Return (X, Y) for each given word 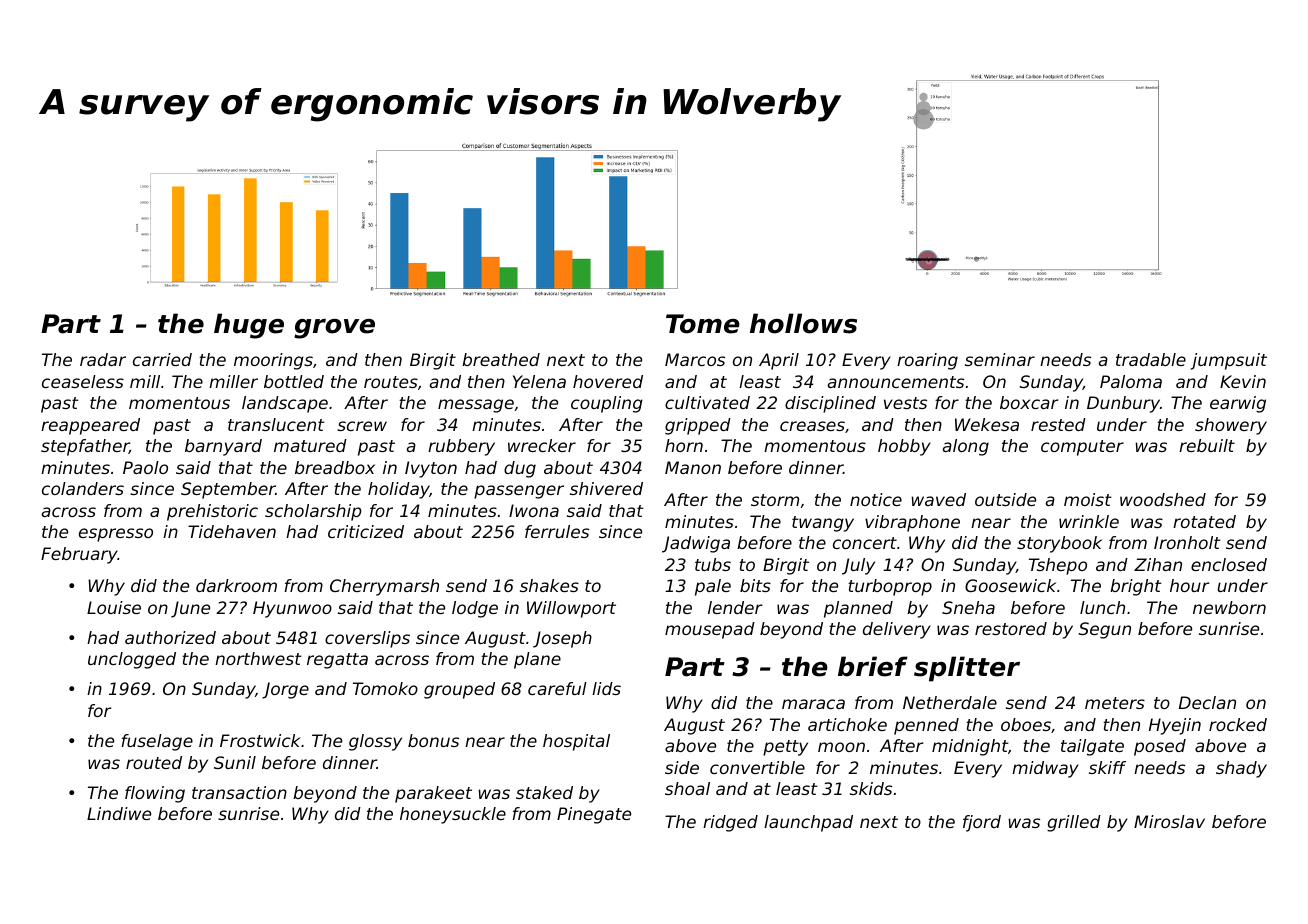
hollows (803, 323)
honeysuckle (453, 815)
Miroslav (1169, 821)
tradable (1151, 359)
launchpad (808, 823)
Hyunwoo (292, 609)
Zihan (1158, 564)
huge (249, 326)
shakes (549, 585)
